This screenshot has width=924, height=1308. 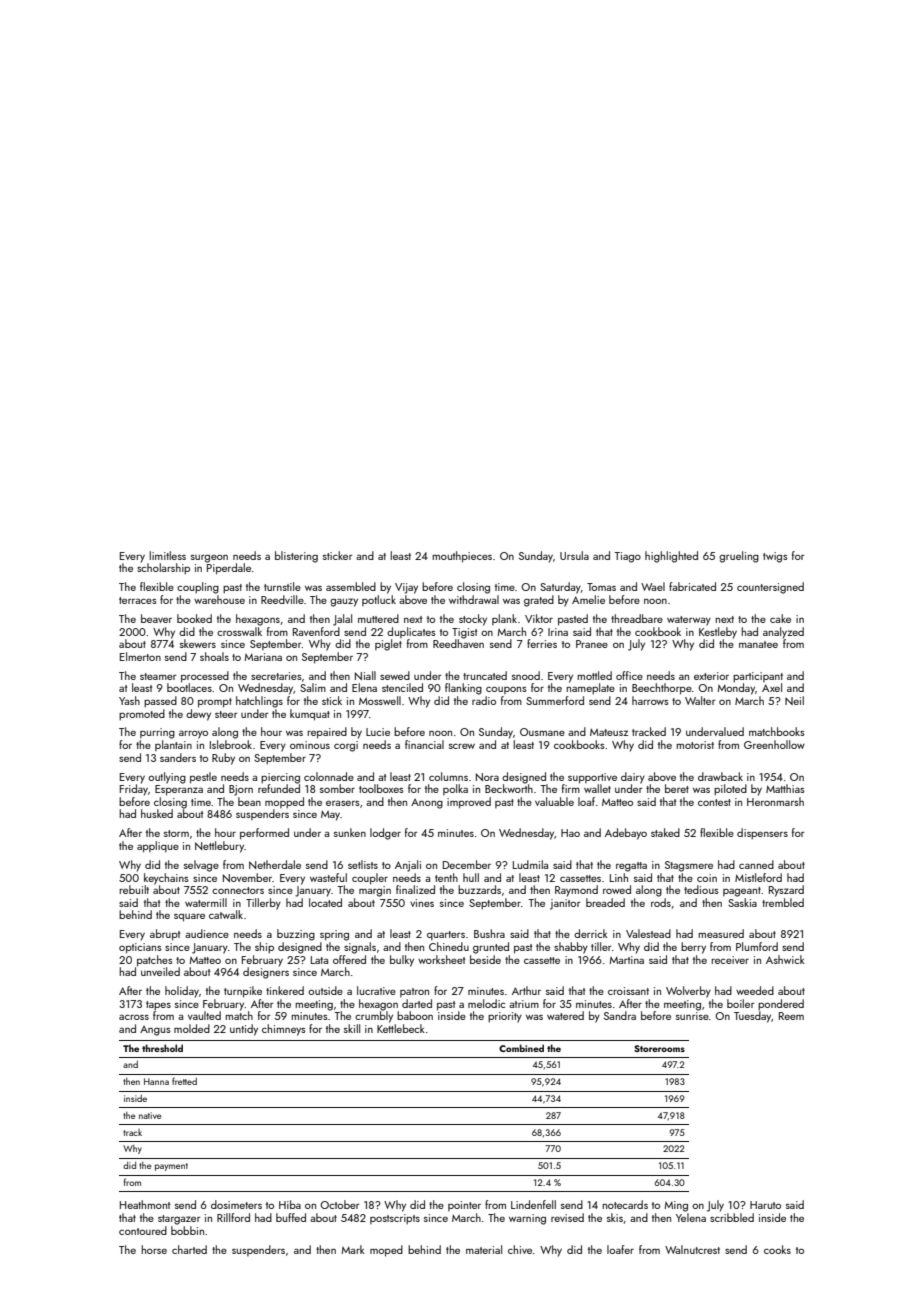 What do you see at coordinates (458, 643) in the screenshot?
I see `Reedhaven` at bounding box center [458, 643].
